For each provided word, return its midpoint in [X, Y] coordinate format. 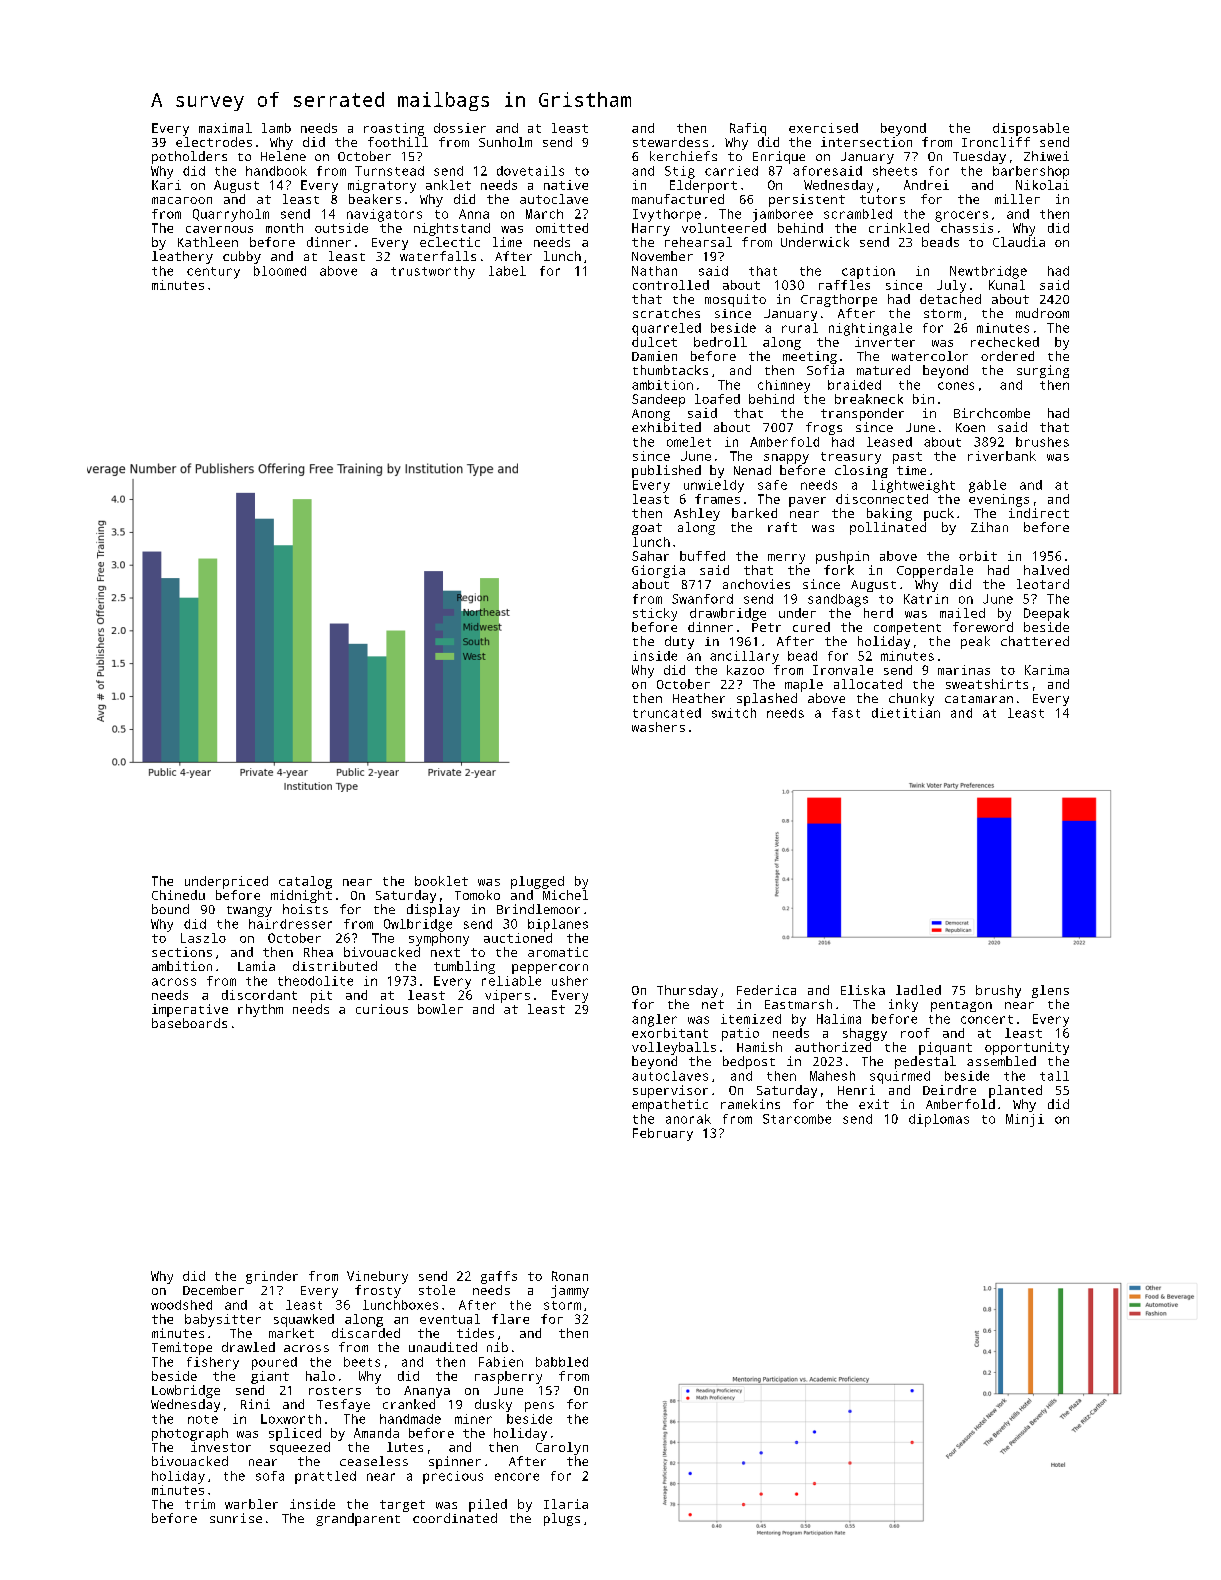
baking [889, 514]
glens [1050, 991]
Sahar [650, 556]
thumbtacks [670, 370]
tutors [882, 199]
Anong [651, 415]
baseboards [189, 1023]
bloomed [280, 271]
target [402, 1506]
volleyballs [674, 1048]
